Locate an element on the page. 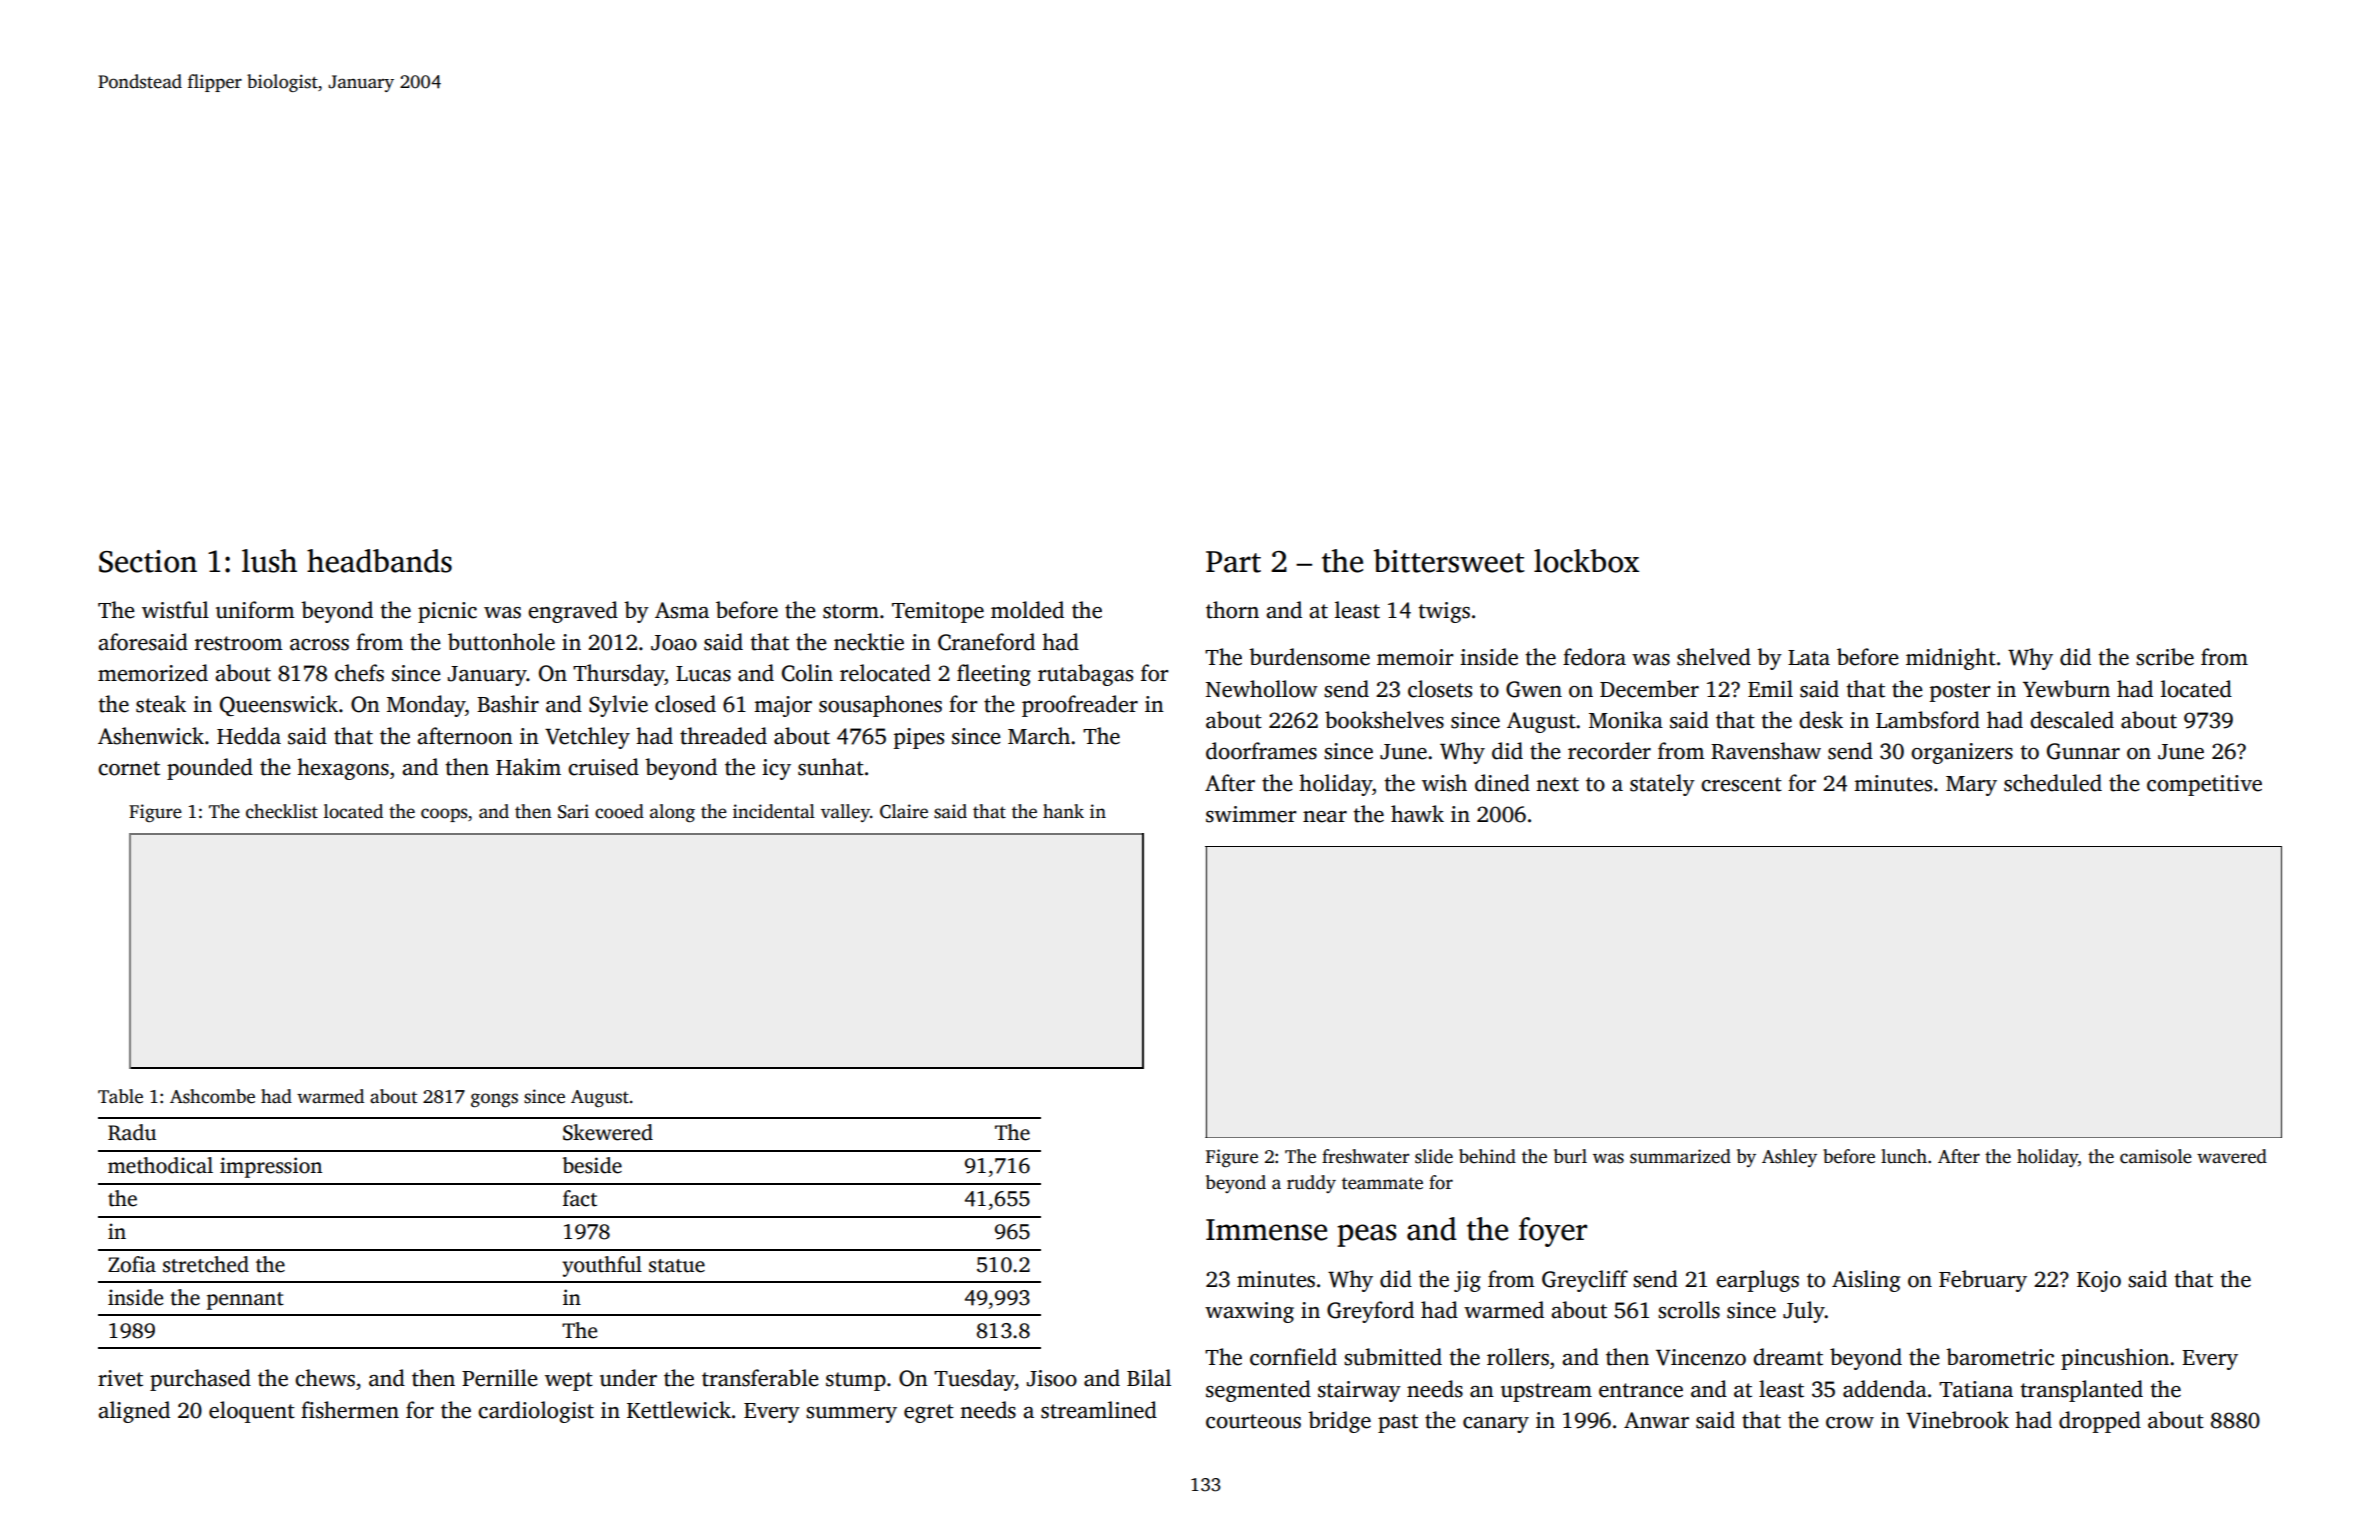 The height and width of the image is (1540, 2380). wavered is located at coordinates (2232, 1156).
